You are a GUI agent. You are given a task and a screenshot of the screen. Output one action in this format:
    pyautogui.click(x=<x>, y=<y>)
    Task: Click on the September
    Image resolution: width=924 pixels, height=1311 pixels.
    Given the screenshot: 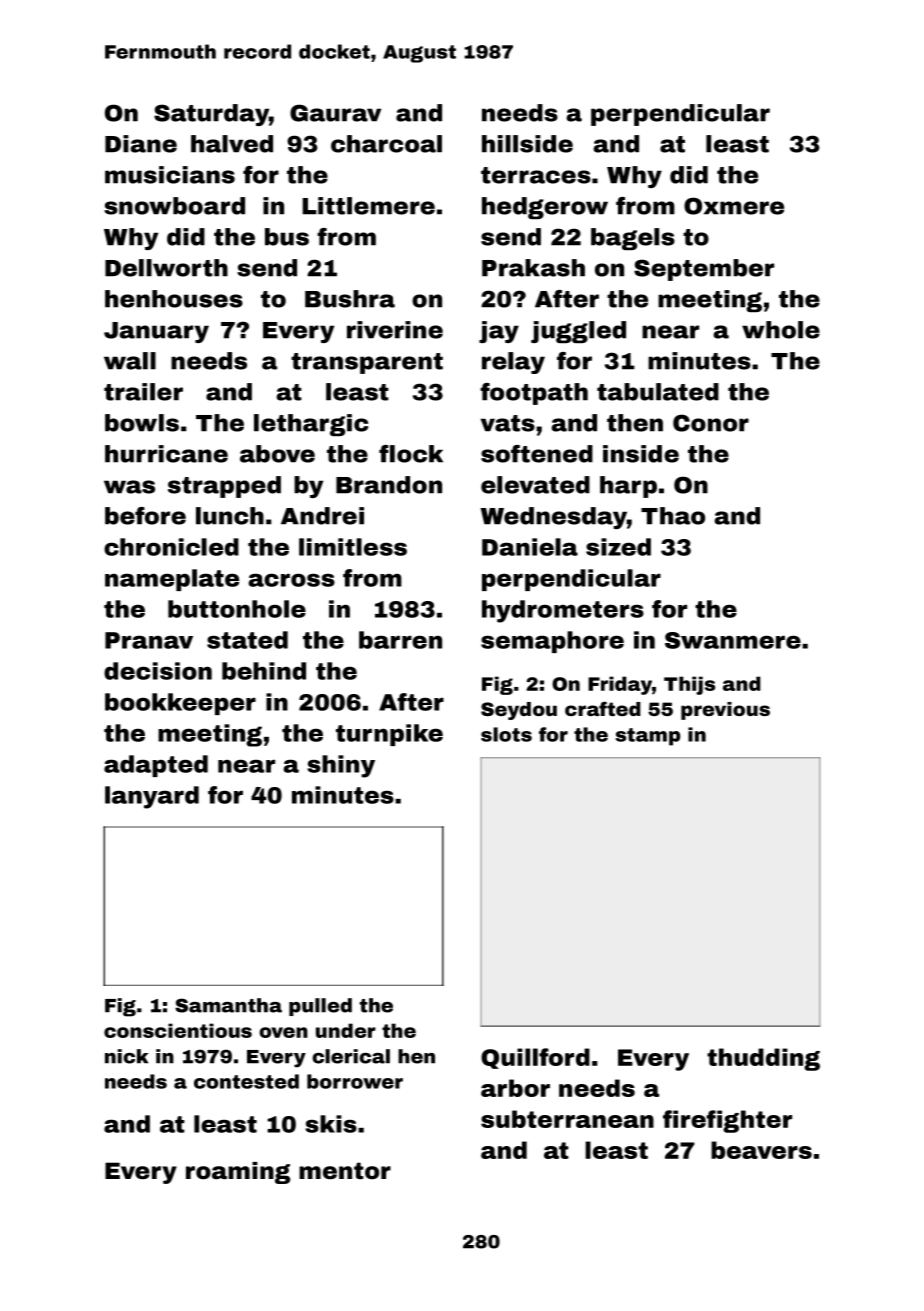 What is the action you would take?
    pyautogui.click(x=704, y=270)
